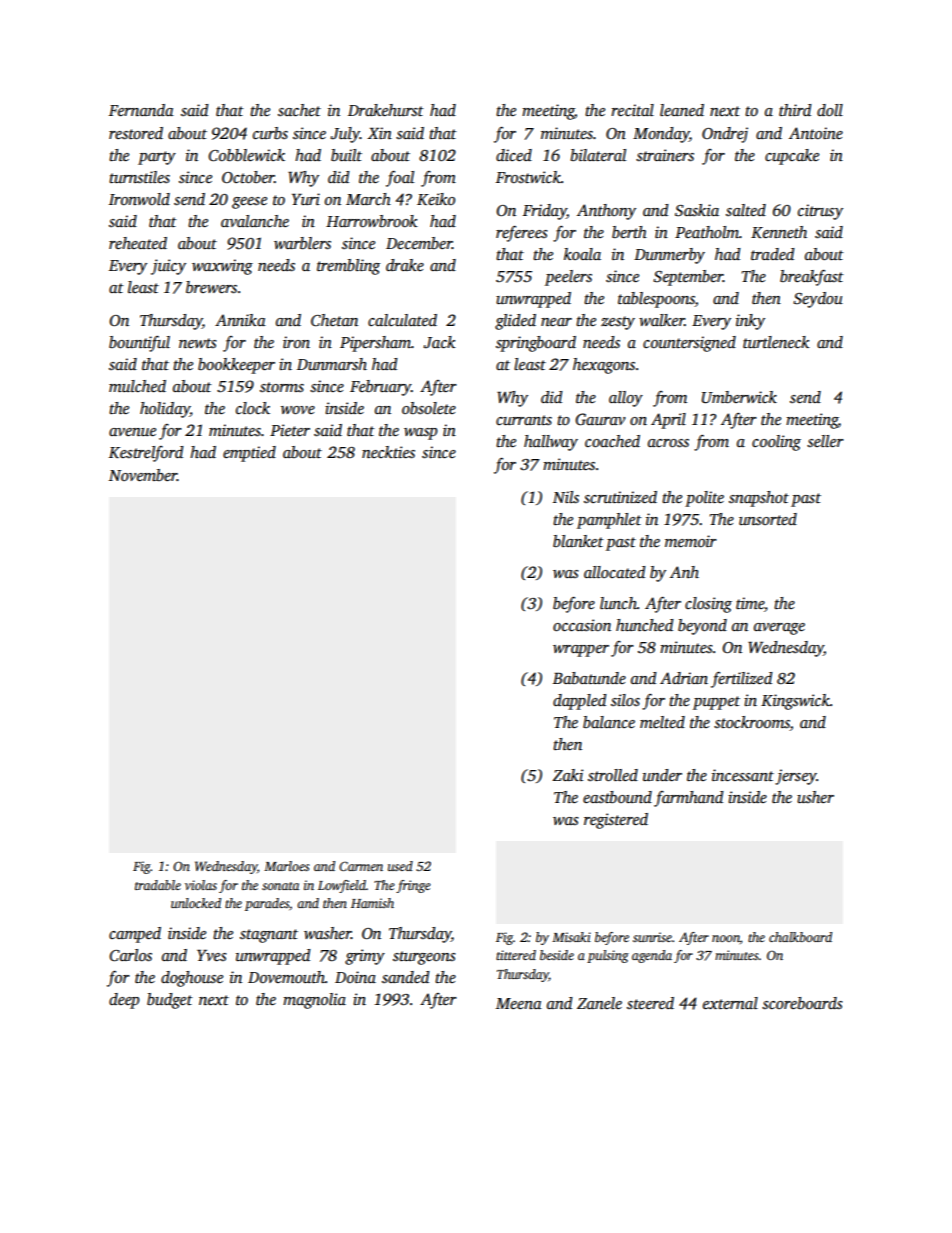 The image size is (952, 1233). What do you see at coordinates (388, 452) in the page?
I see `neckties` at bounding box center [388, 452].
